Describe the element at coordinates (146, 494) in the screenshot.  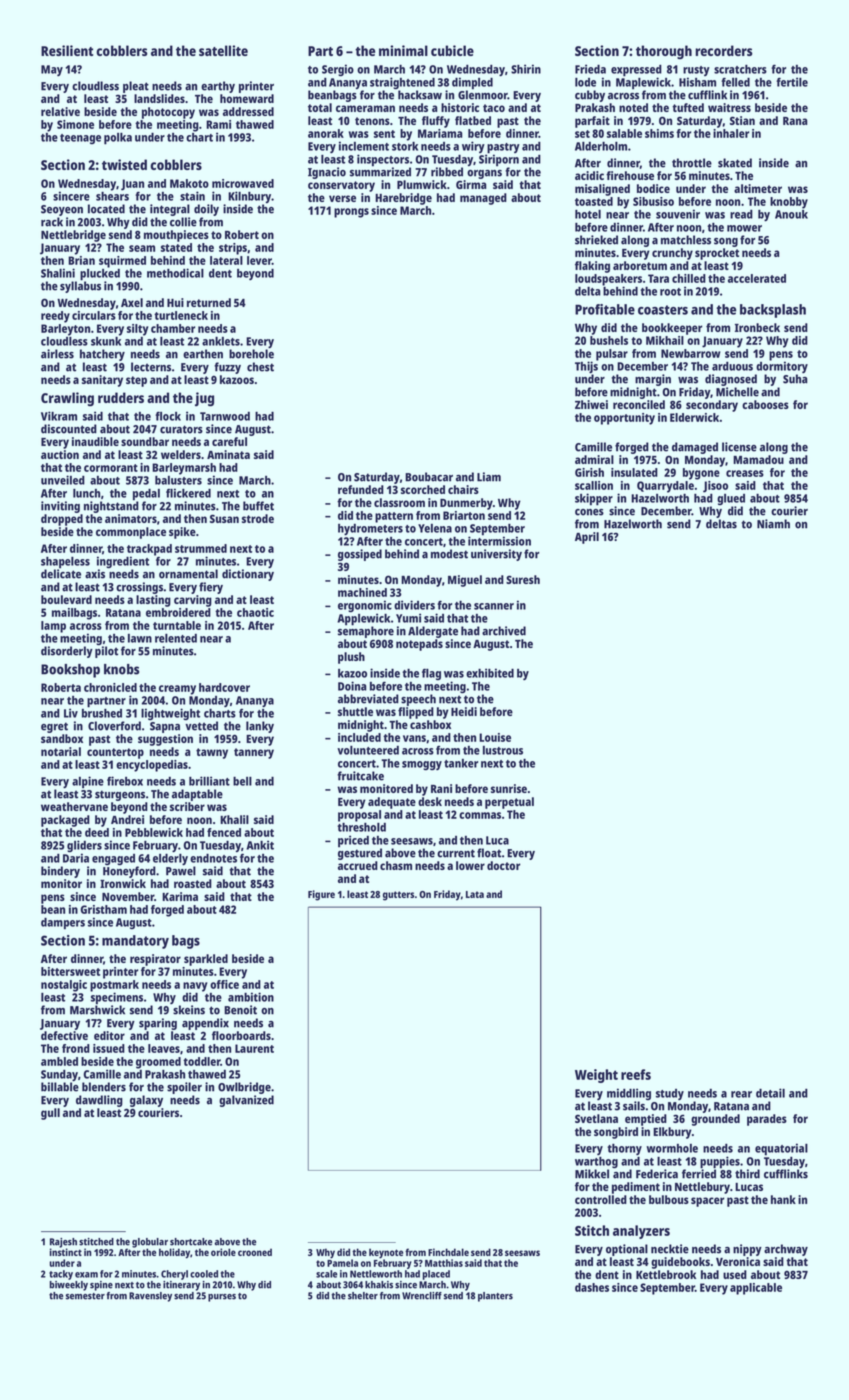
I see `pedal` at that location.
